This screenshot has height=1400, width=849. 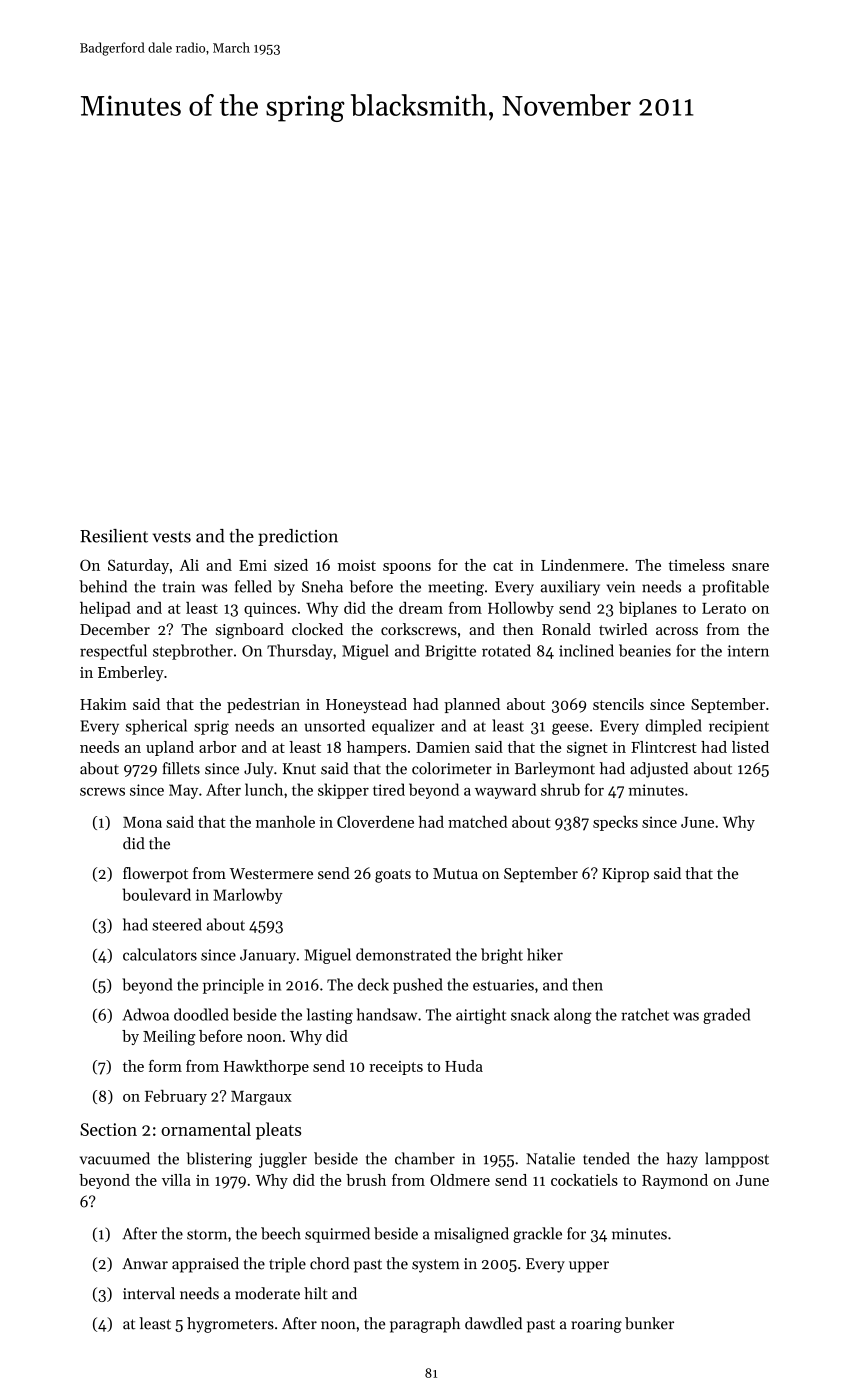 What do you see at coordinates (615, 823) in the screenshot?
I see `specks` at bounding box center [615, 823].
